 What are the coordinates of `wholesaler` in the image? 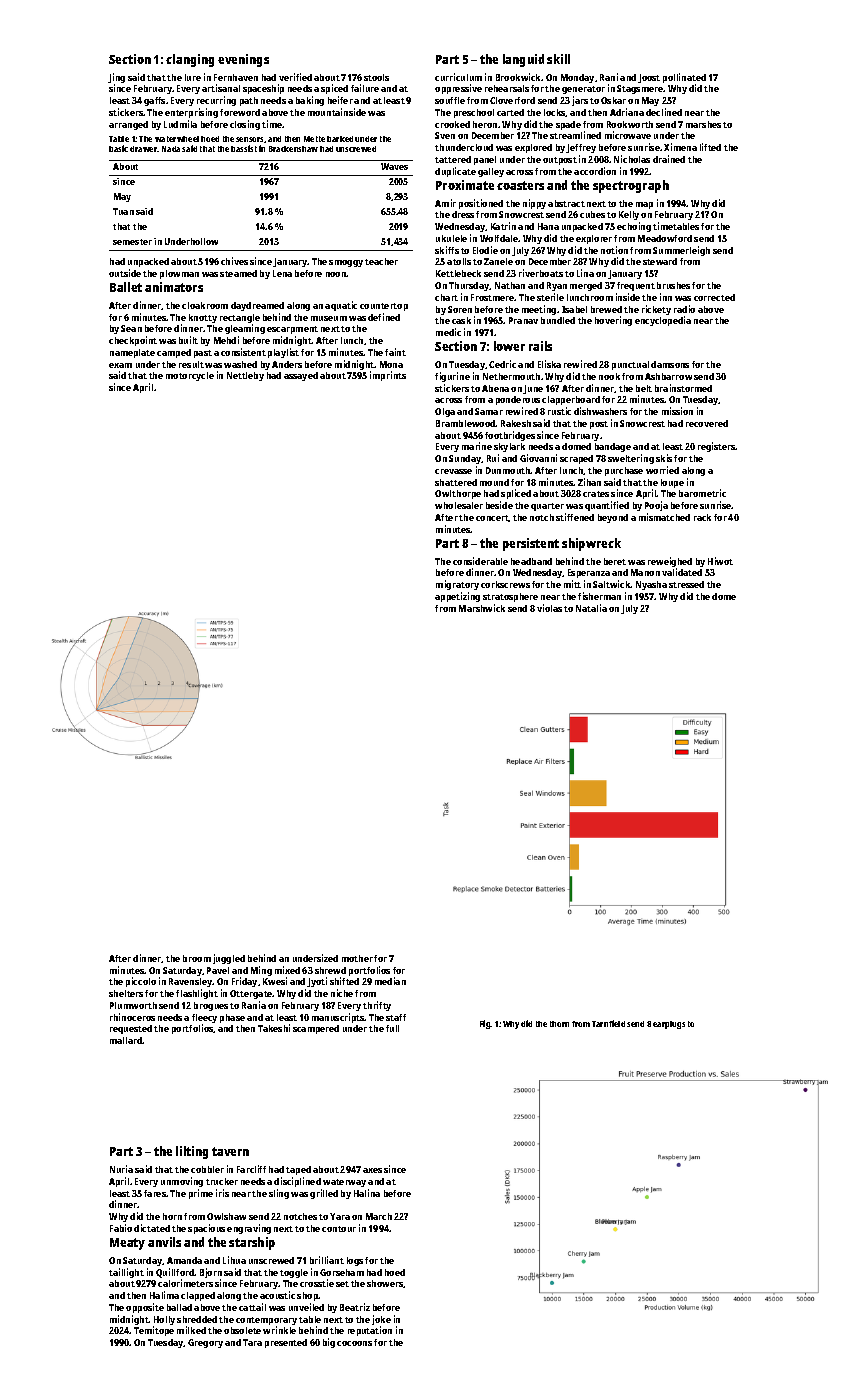 It's located at (459, 505).
